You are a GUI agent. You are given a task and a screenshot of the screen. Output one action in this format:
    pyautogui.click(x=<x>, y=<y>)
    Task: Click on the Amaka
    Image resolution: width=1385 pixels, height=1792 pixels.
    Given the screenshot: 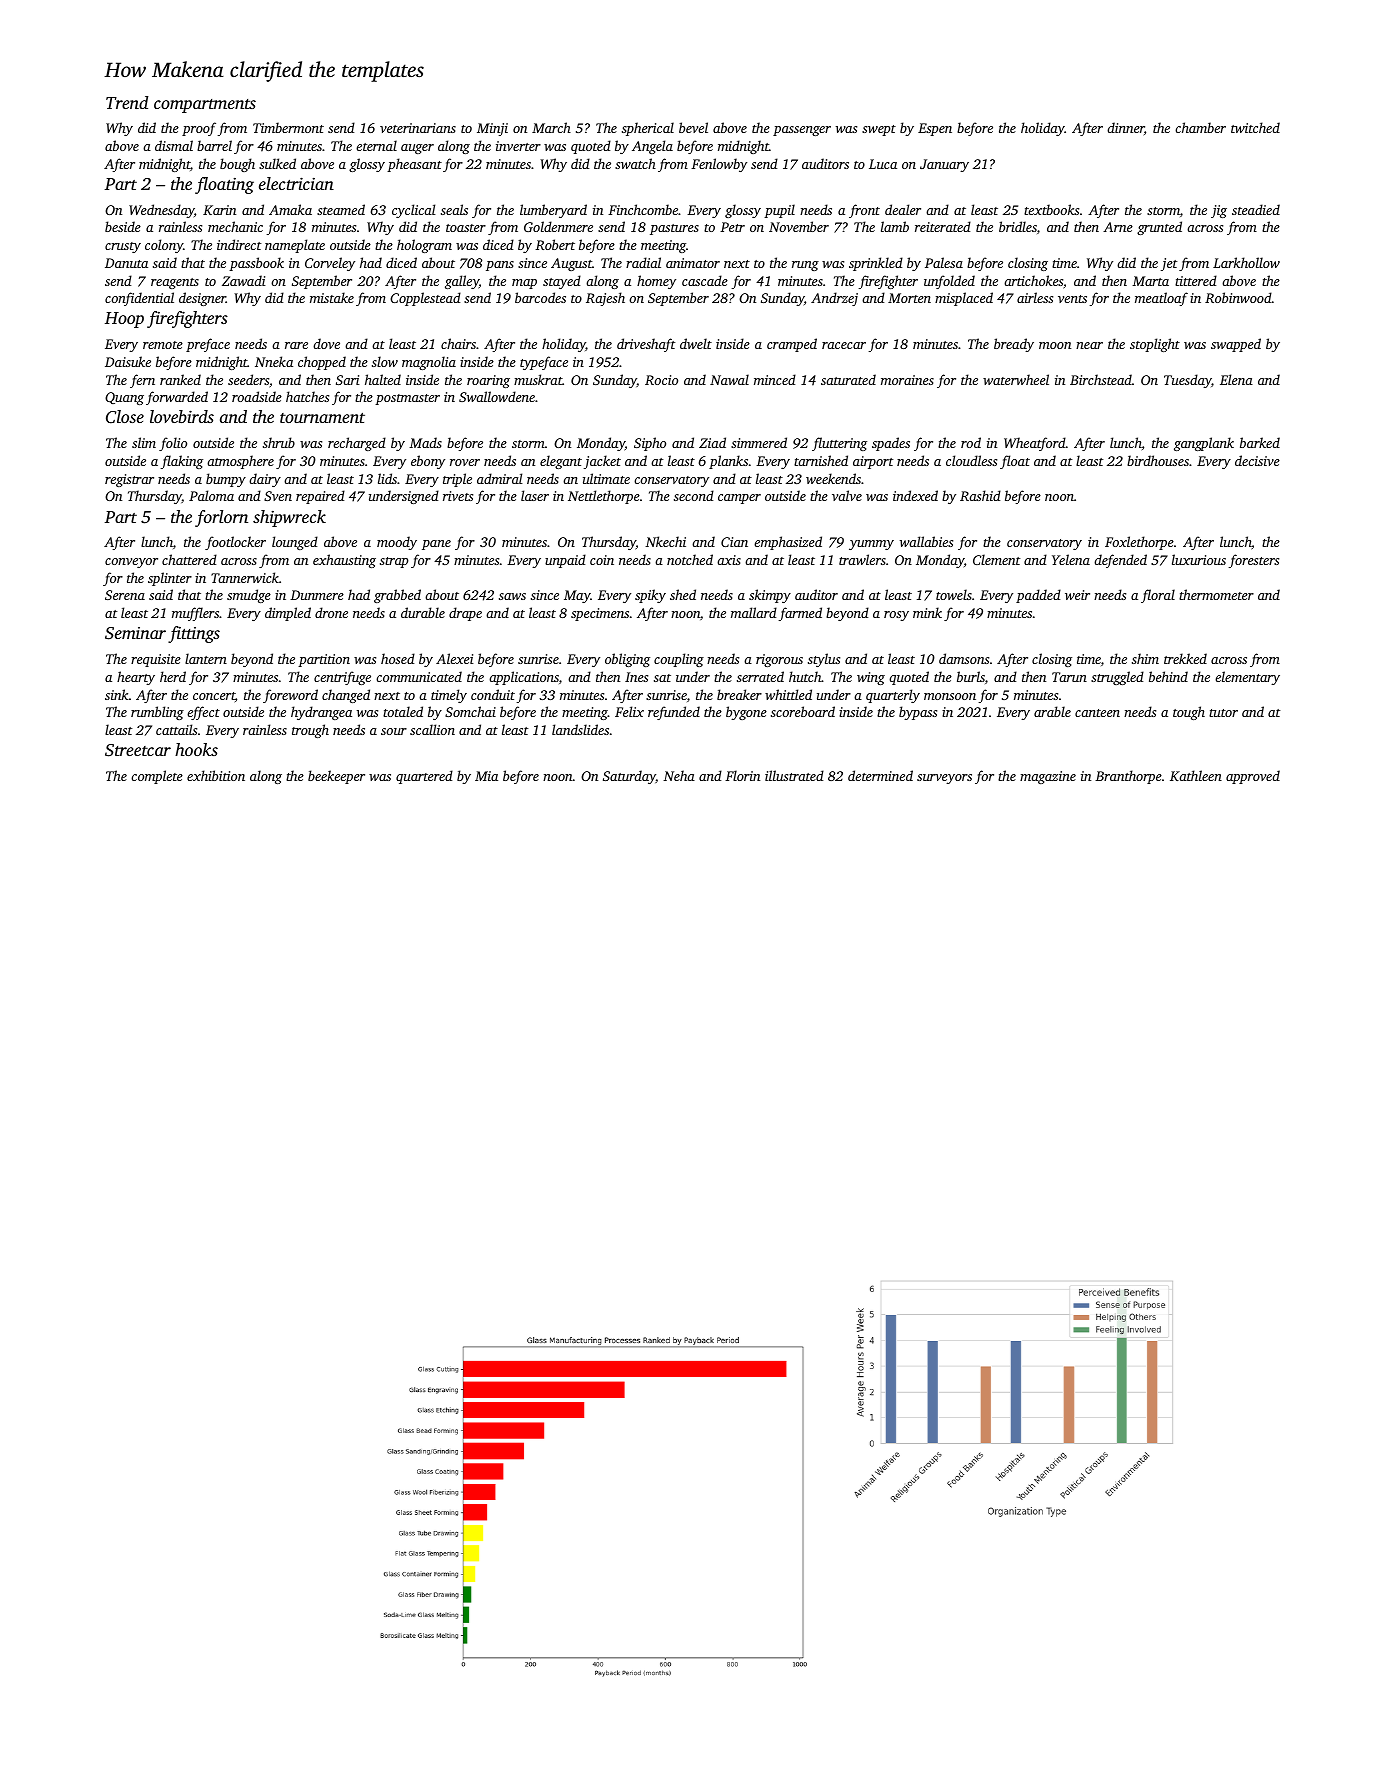 What is the action you would take?
    pyautogui.click(x=290, y=209)
